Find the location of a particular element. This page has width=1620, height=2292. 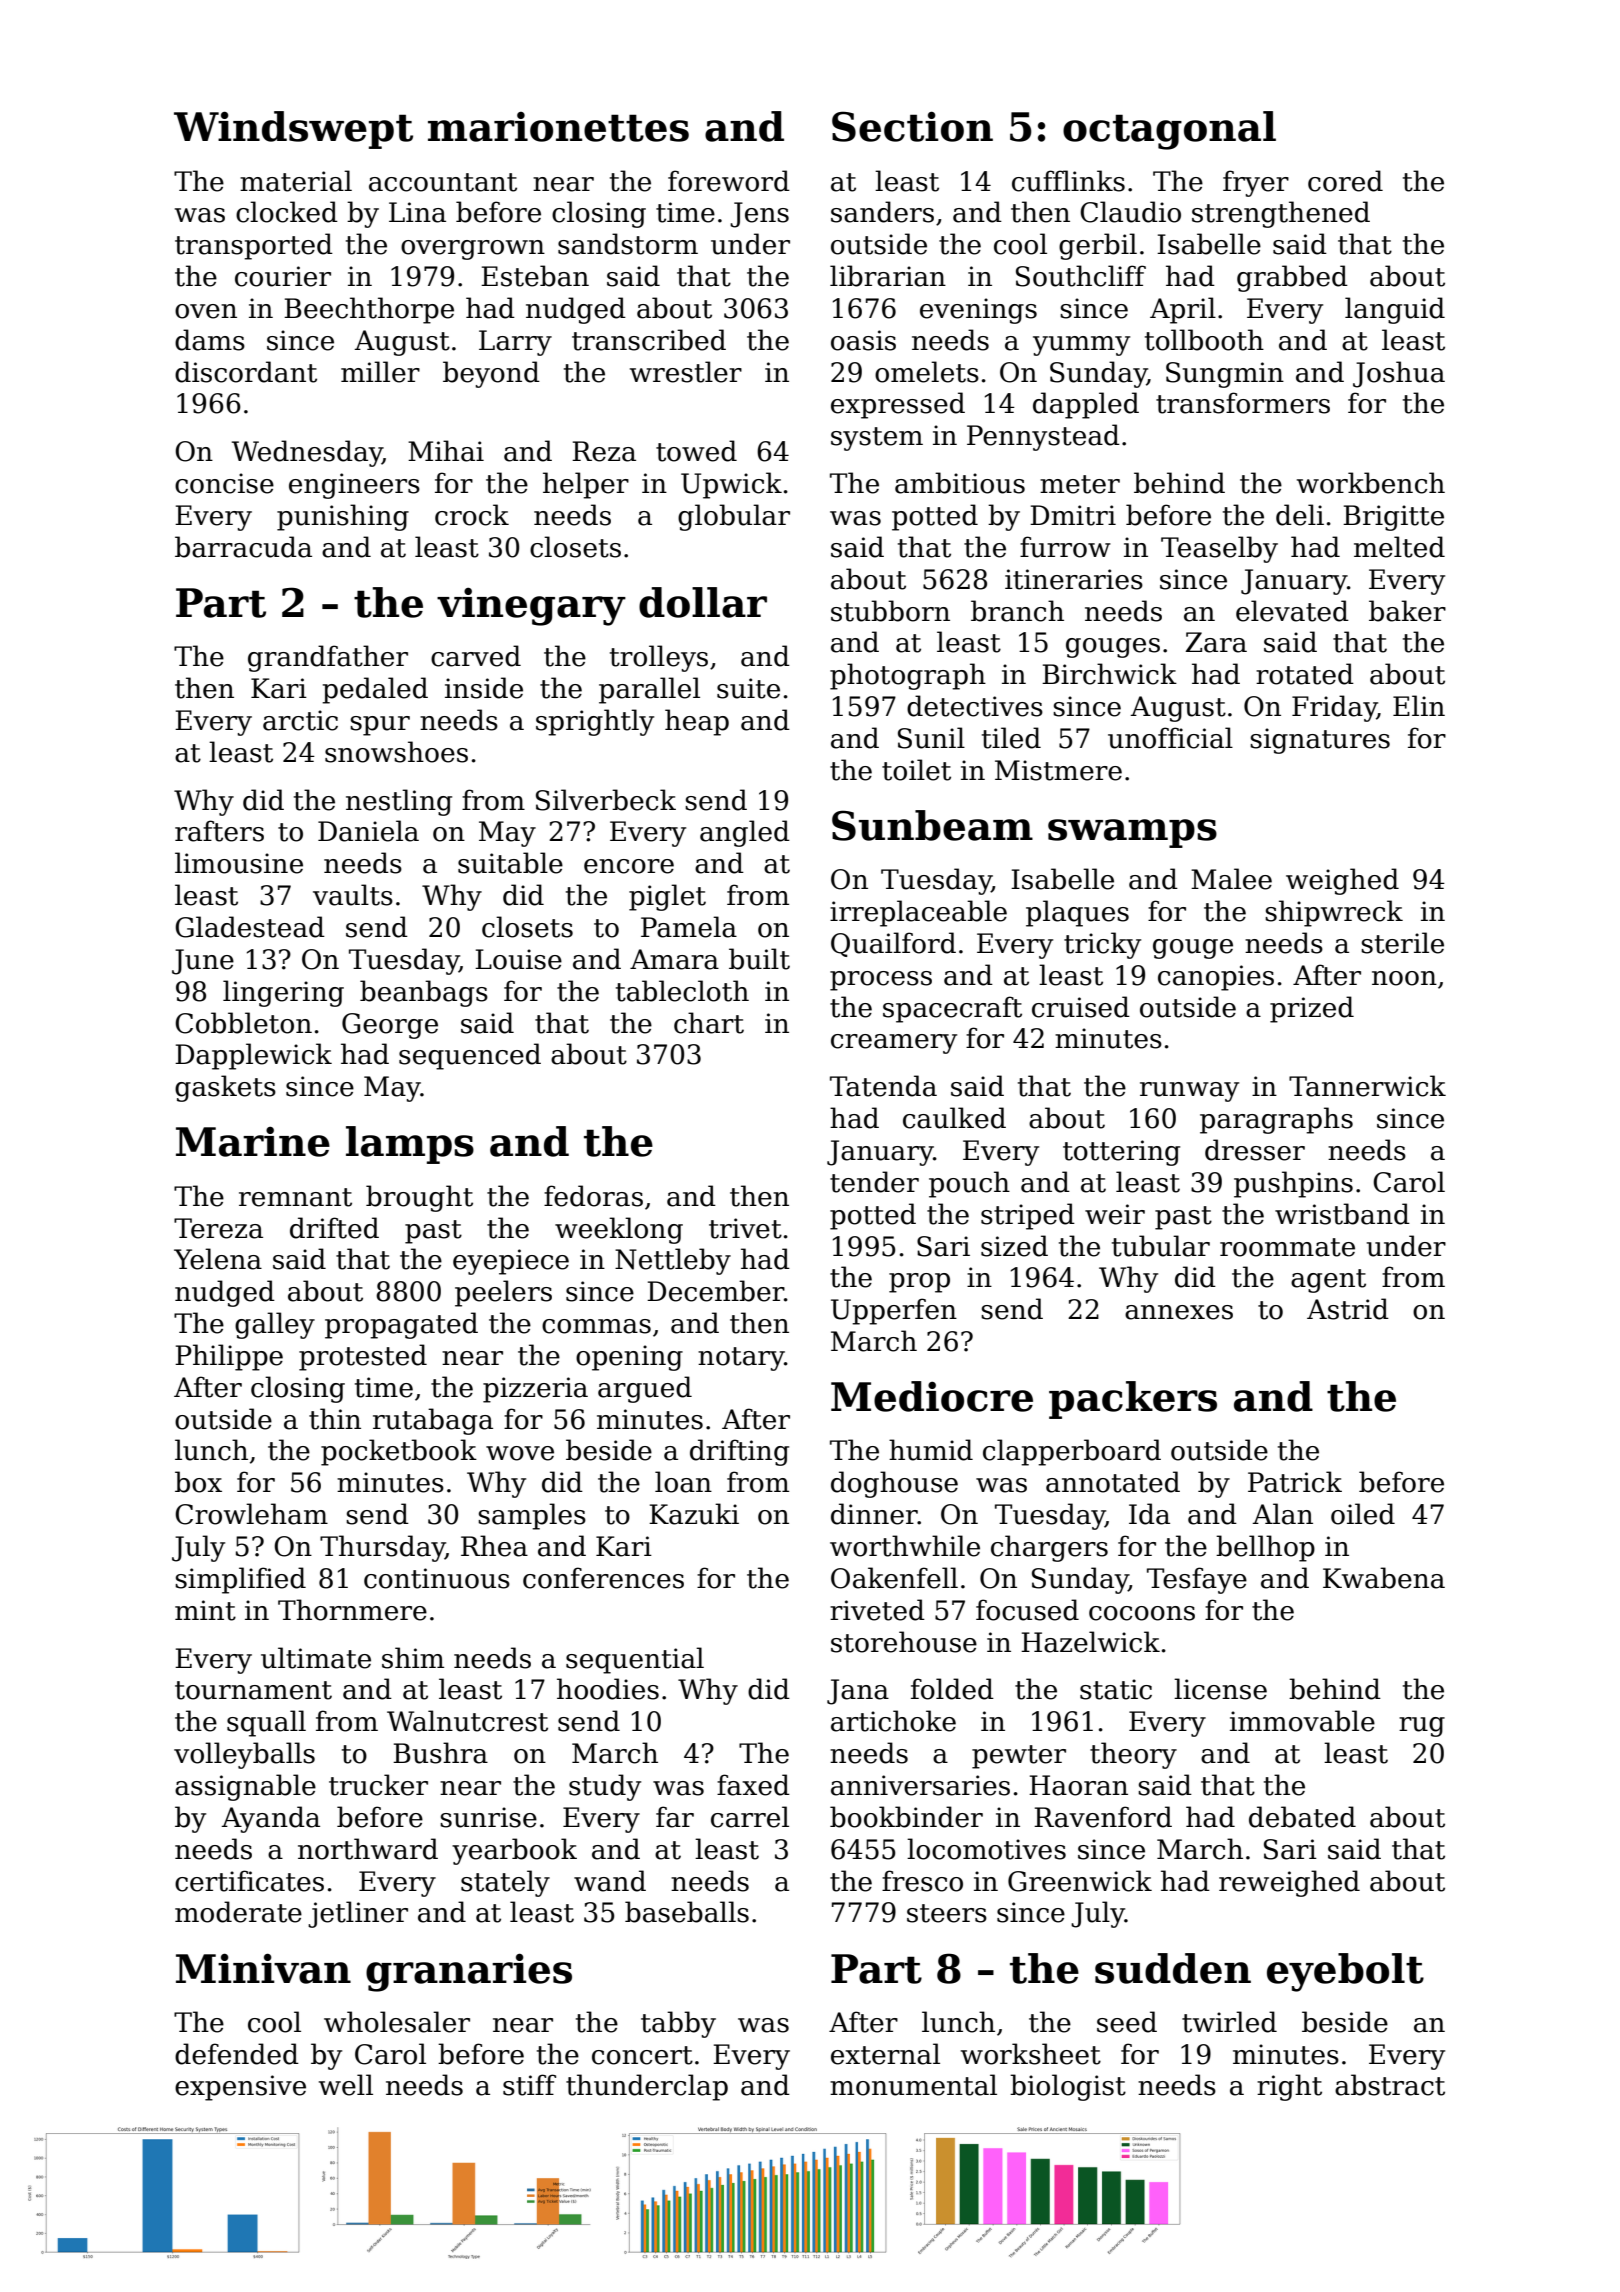

octagonal is located at coordinates (1169, 130).
